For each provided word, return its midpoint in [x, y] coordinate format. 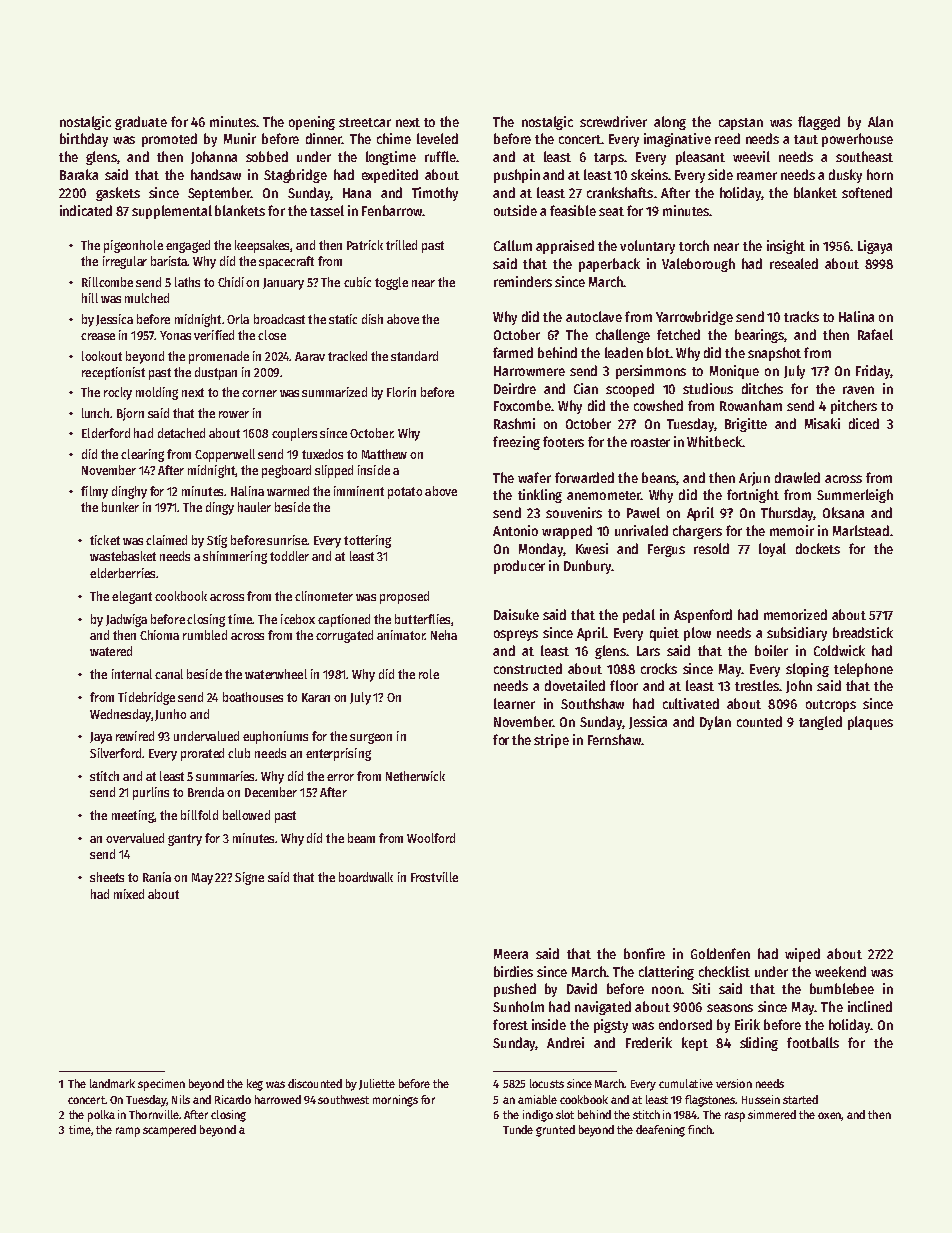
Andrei [565, 1042]
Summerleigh [855, 496]
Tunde [518, 1129]
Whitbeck [715, 441]
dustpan [216, 373]
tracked [347, 356]
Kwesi [592, 548]
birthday [84, 140]
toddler [289, 556]
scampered [169, 1131]
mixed [129, 894]
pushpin [517, 176]
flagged [819, 123]
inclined [870, 1006]
